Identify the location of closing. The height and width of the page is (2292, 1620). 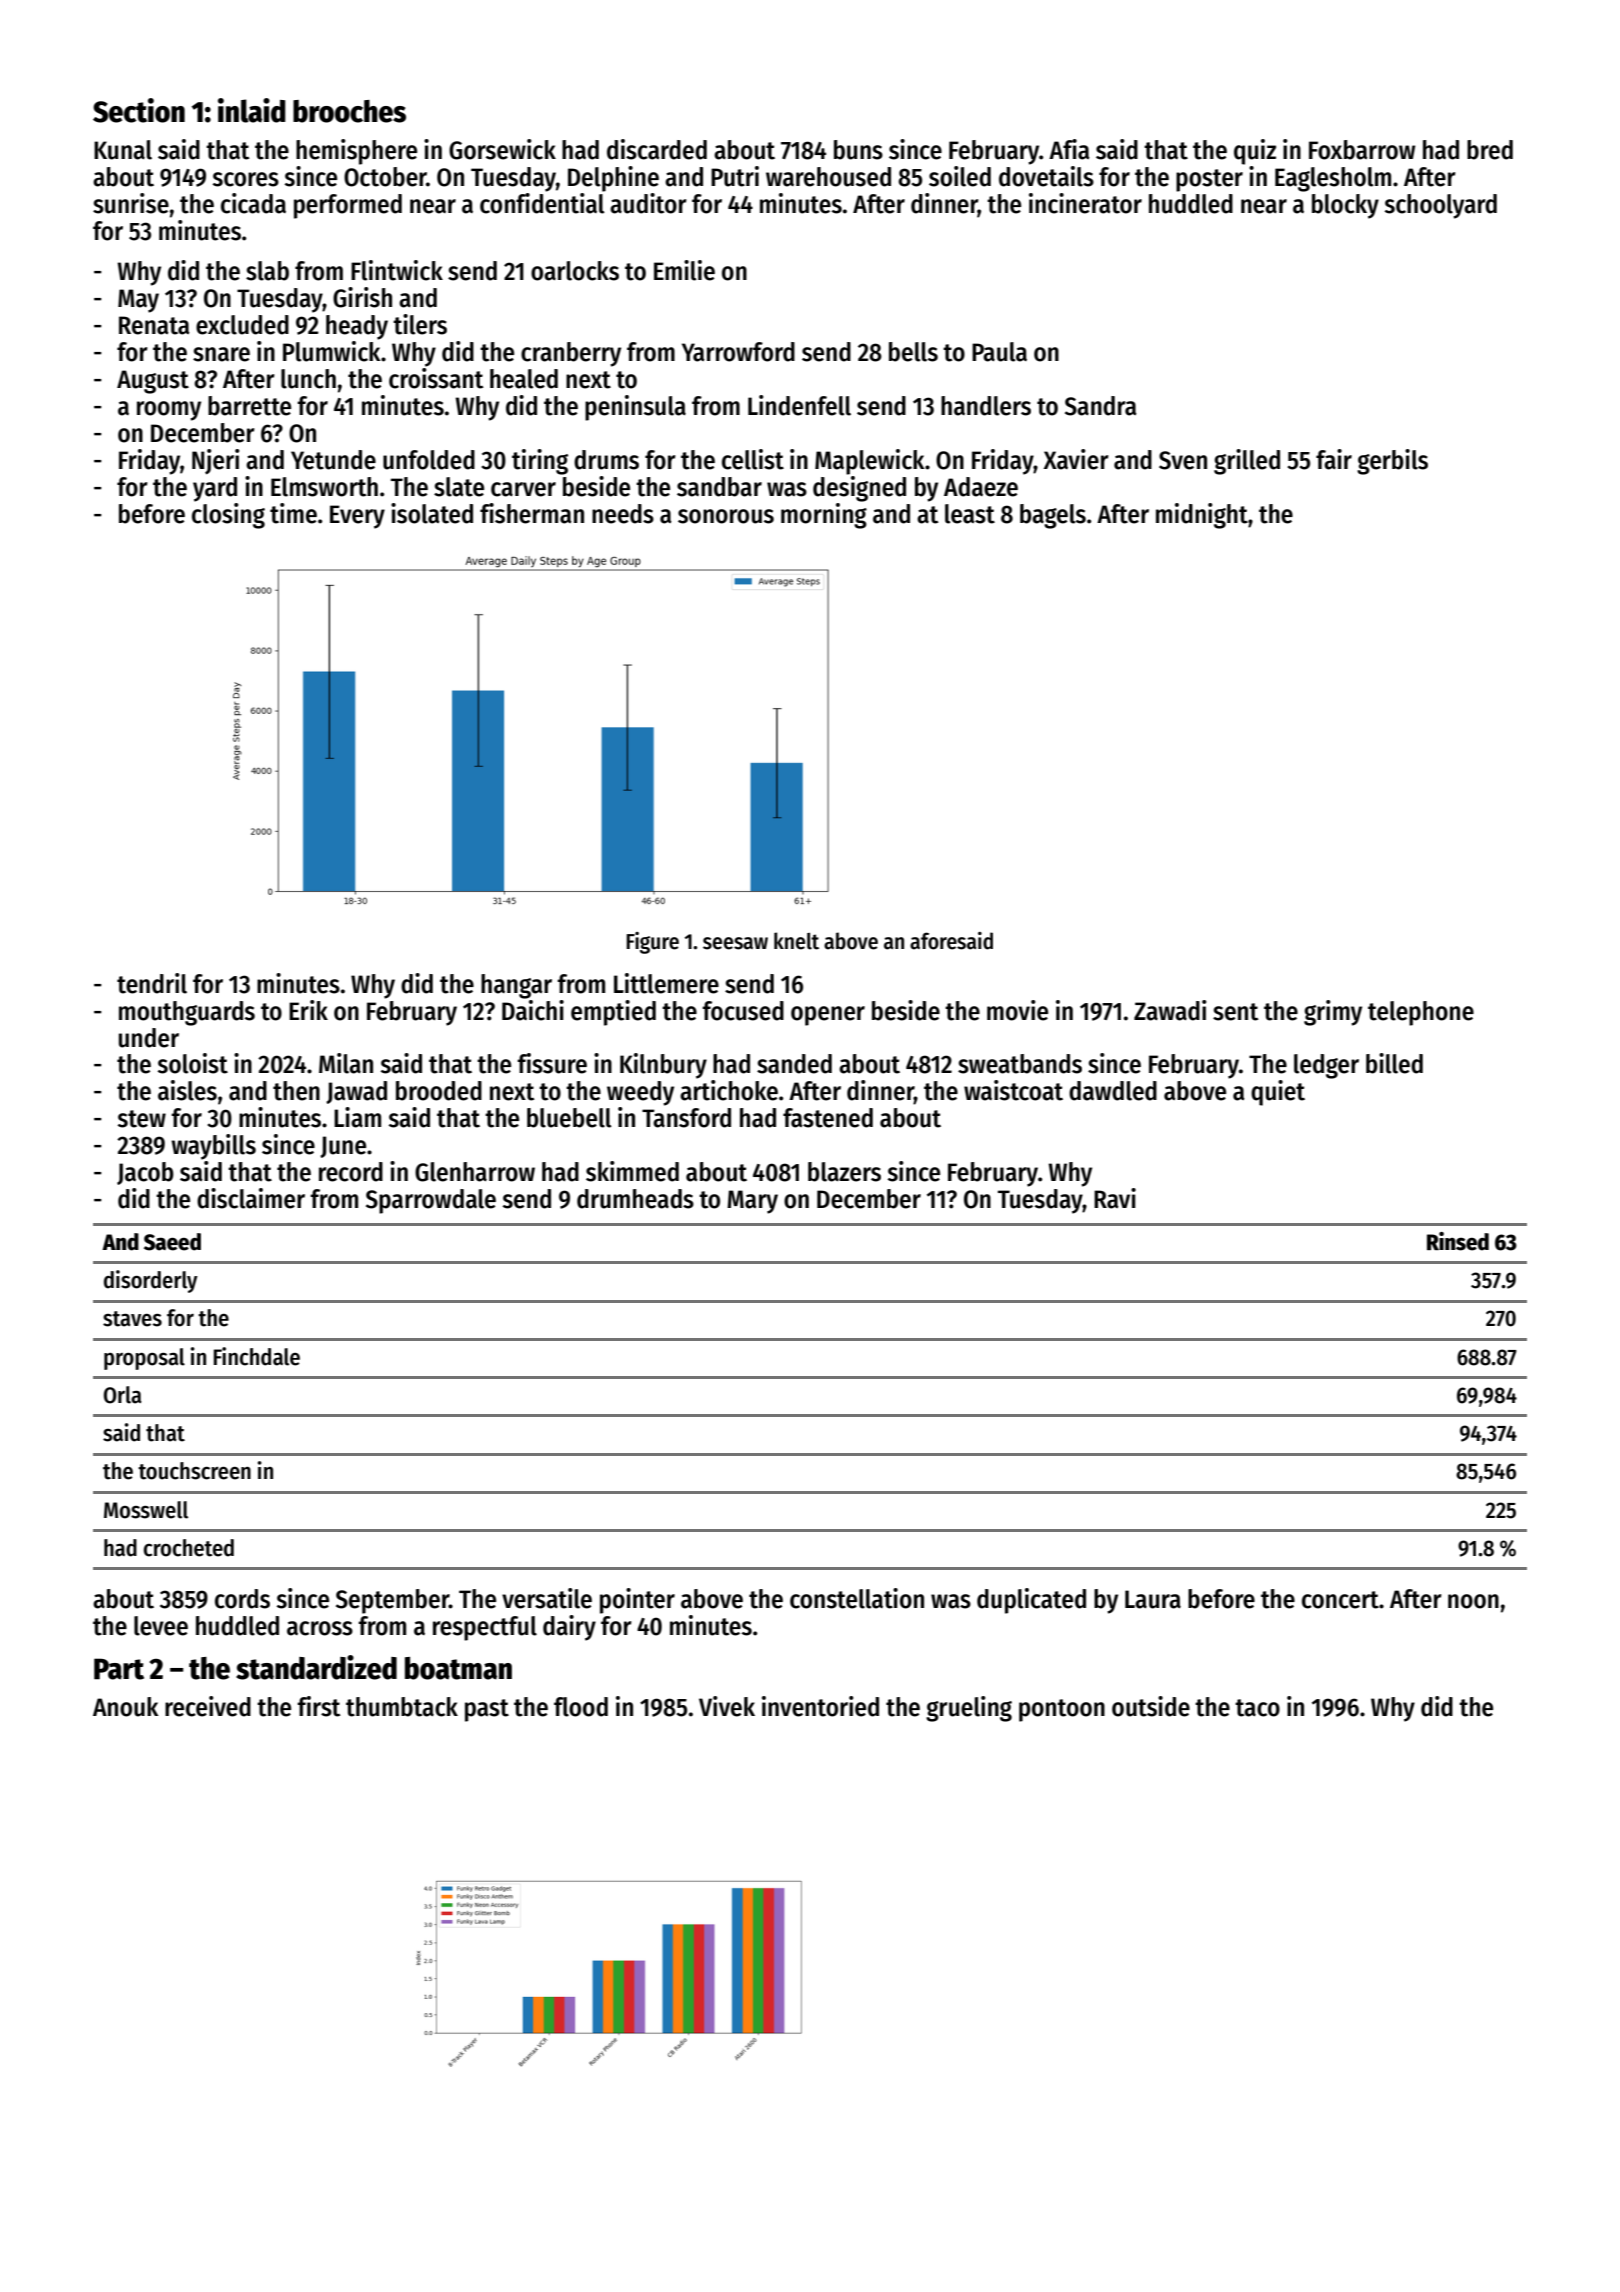
(228, 516).
